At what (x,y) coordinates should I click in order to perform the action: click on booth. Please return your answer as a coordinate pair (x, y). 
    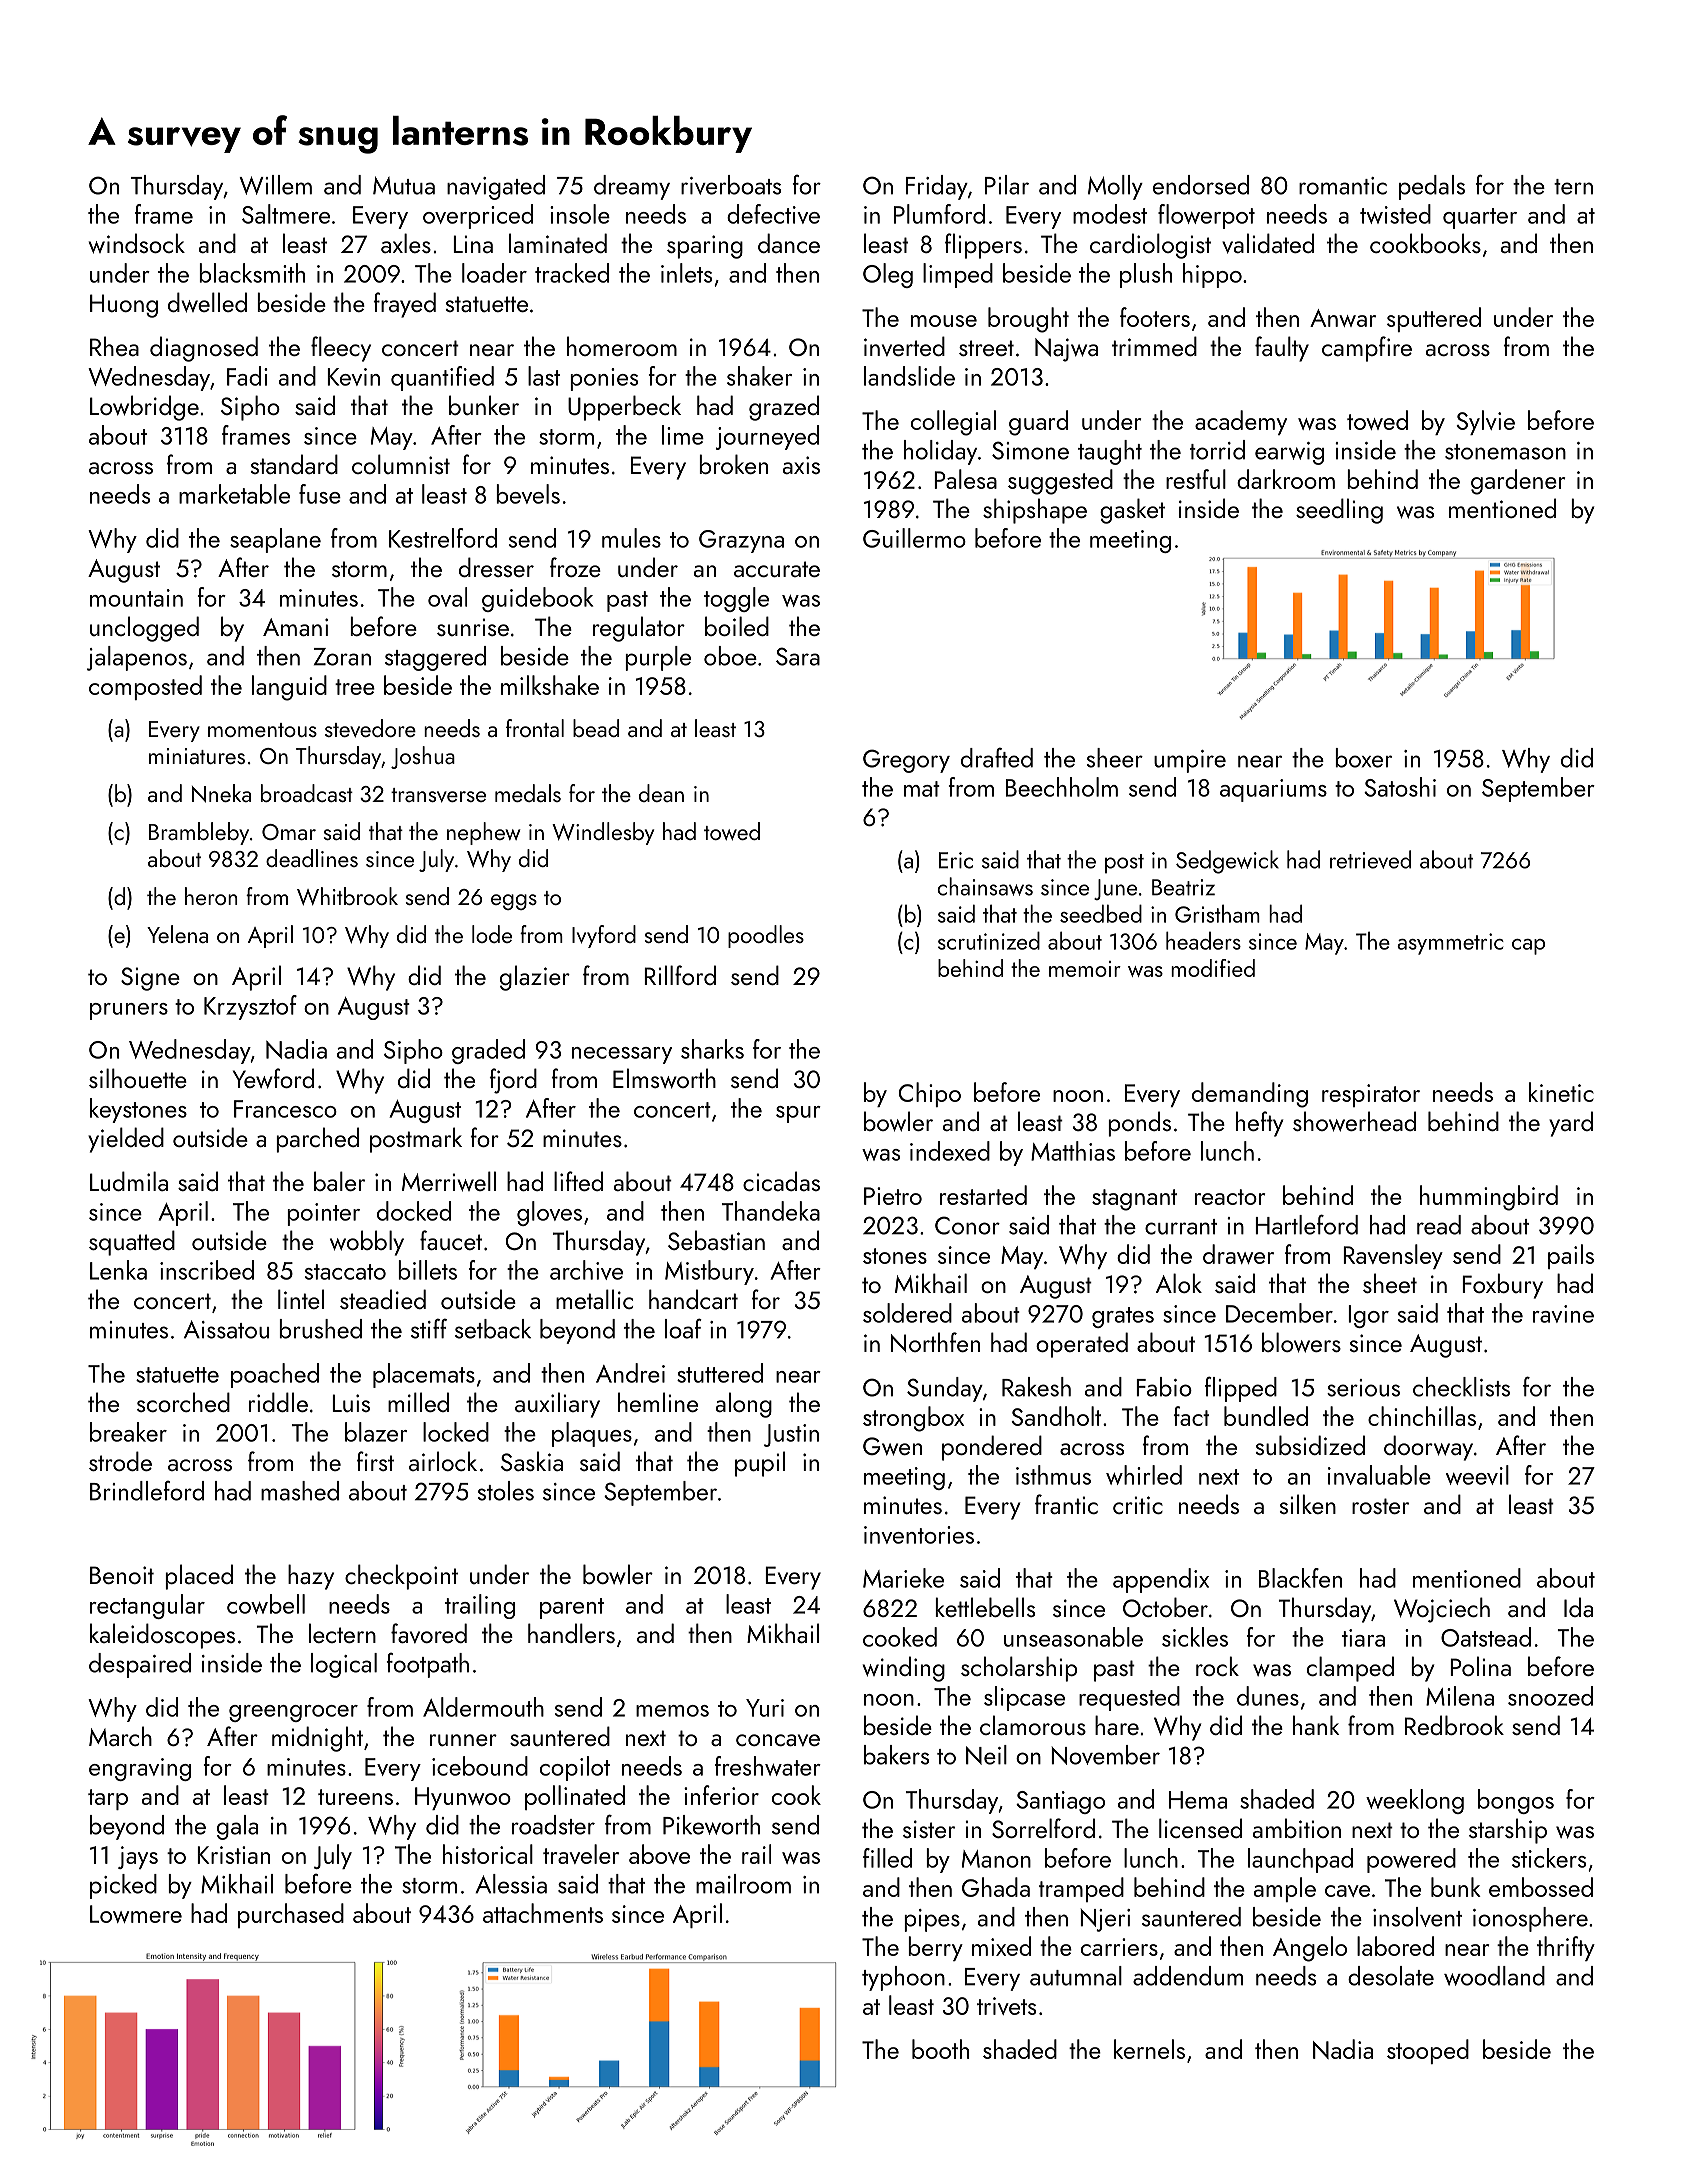
    Looking at the image, I should click on (940, 2049).
